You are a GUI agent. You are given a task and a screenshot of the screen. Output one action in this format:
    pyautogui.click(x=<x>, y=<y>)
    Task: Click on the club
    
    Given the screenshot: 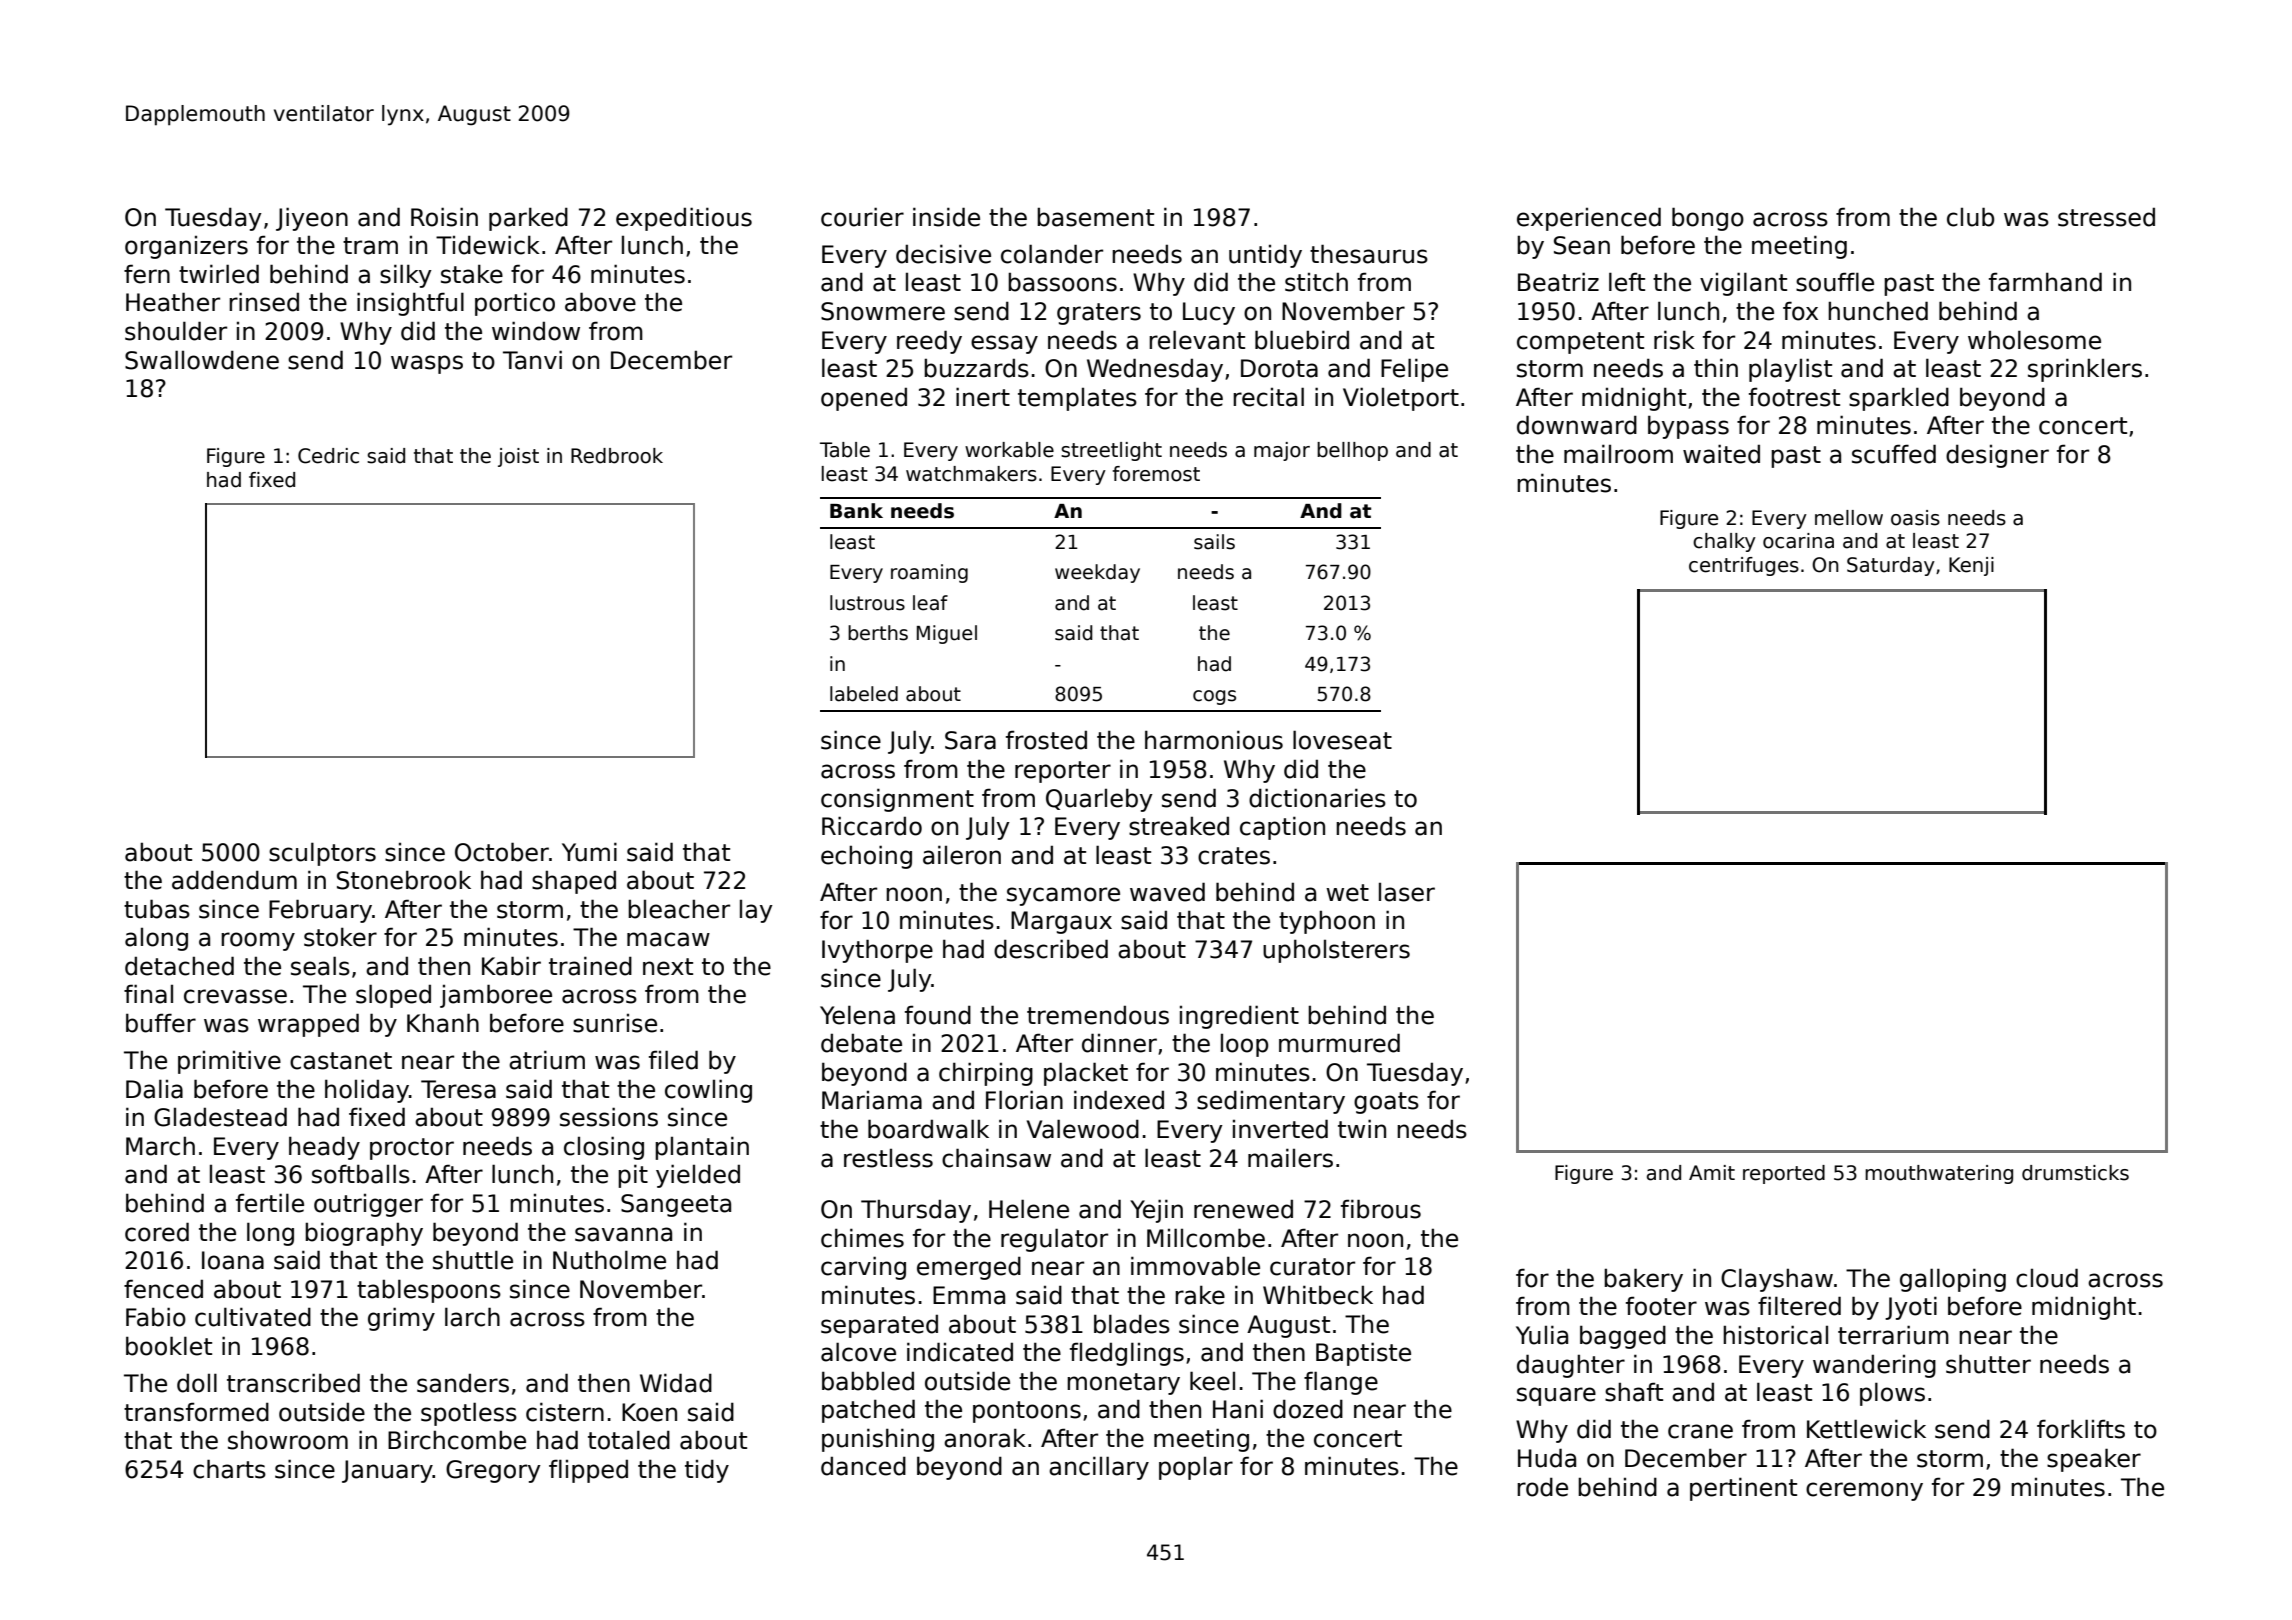 What is the action you would take?
    pyautogui.click(x=1970, y=217)
